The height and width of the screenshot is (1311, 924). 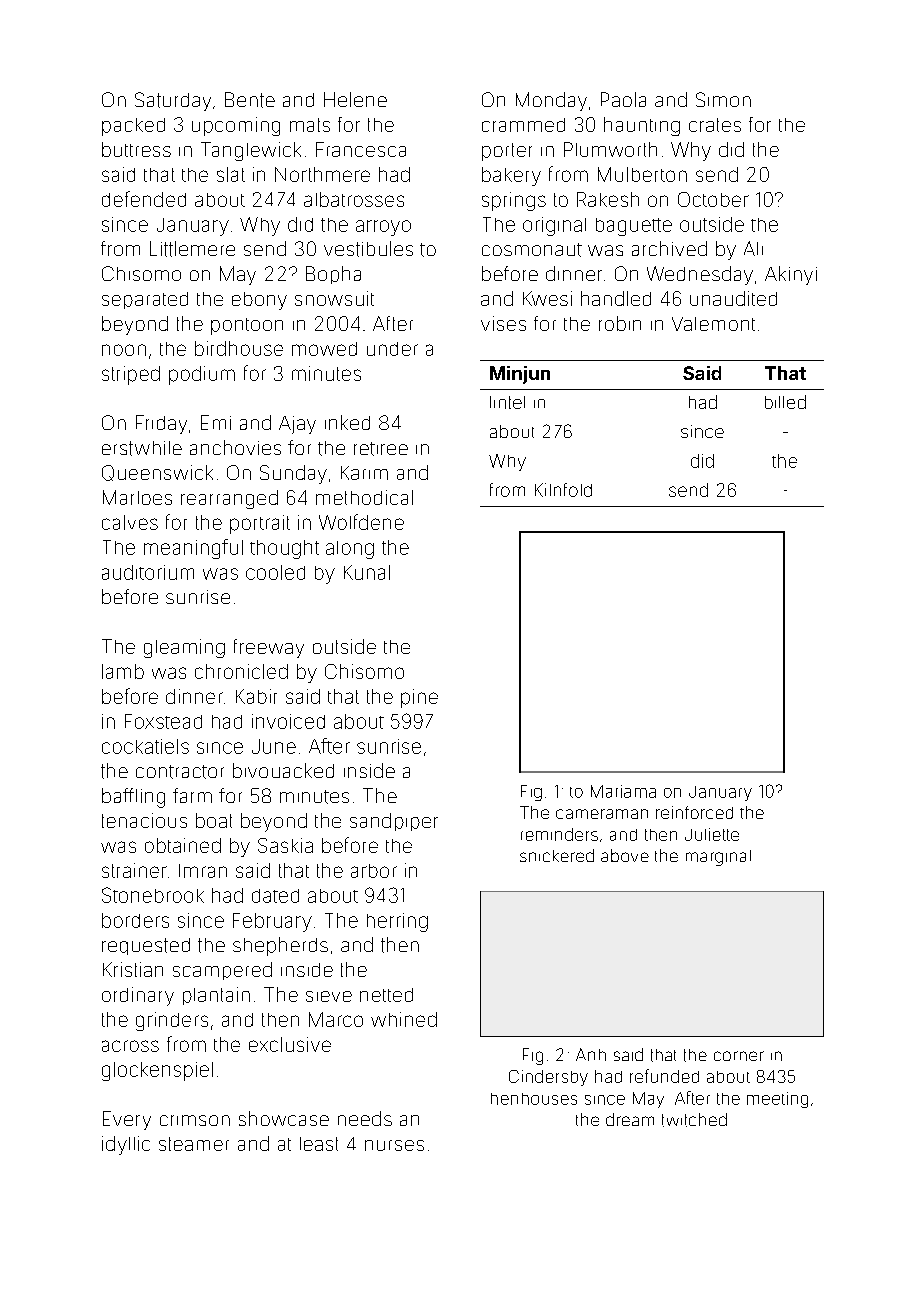 What do you see at coordinates (157, 1071) in the screenshot?
I see `glockenspiel` at bounding box center [157, 1071].
